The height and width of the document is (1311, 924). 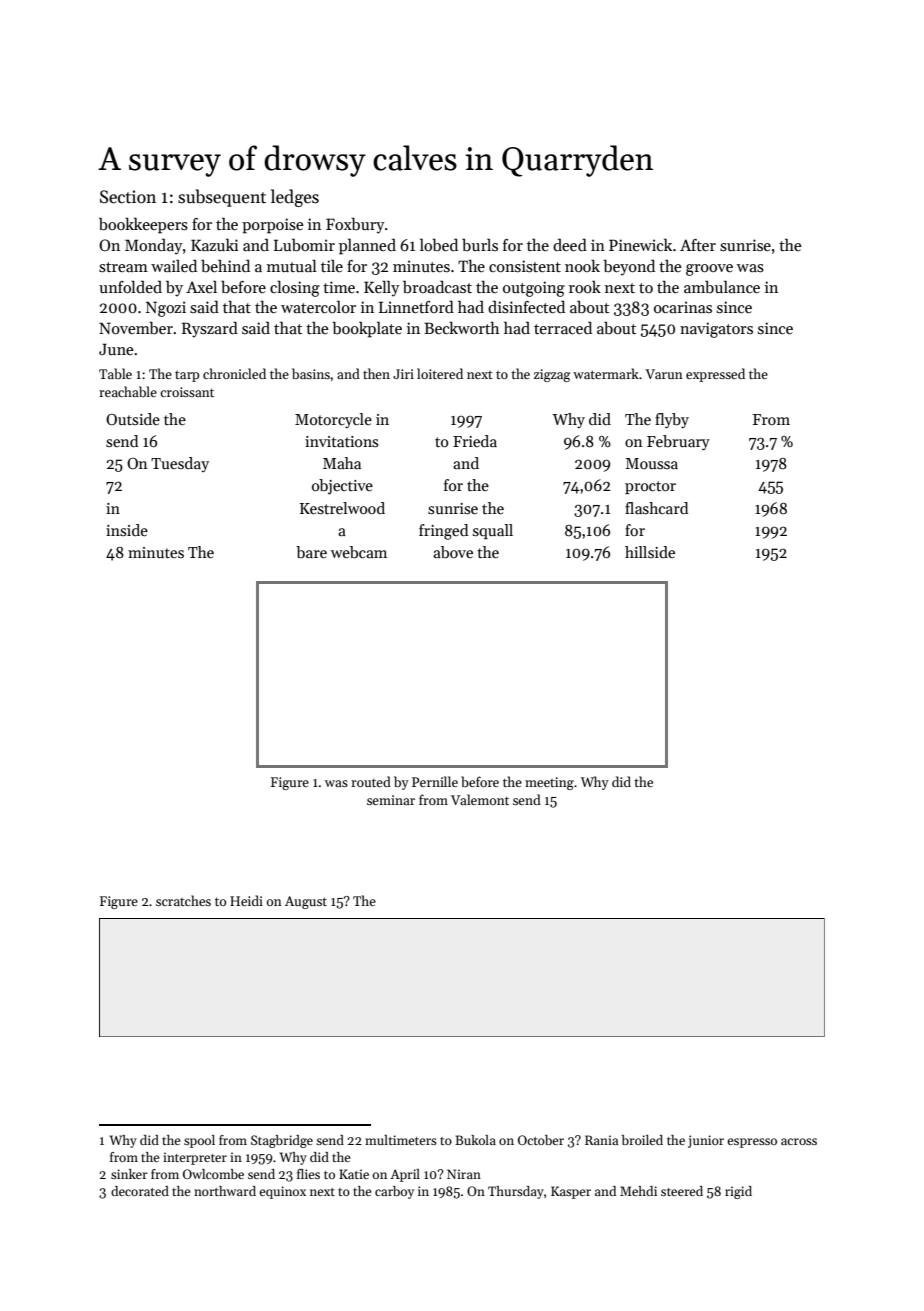 What do you see at coordinates (342, 463) in the document?
I see `Maha` at bounding box center [342, 463].
